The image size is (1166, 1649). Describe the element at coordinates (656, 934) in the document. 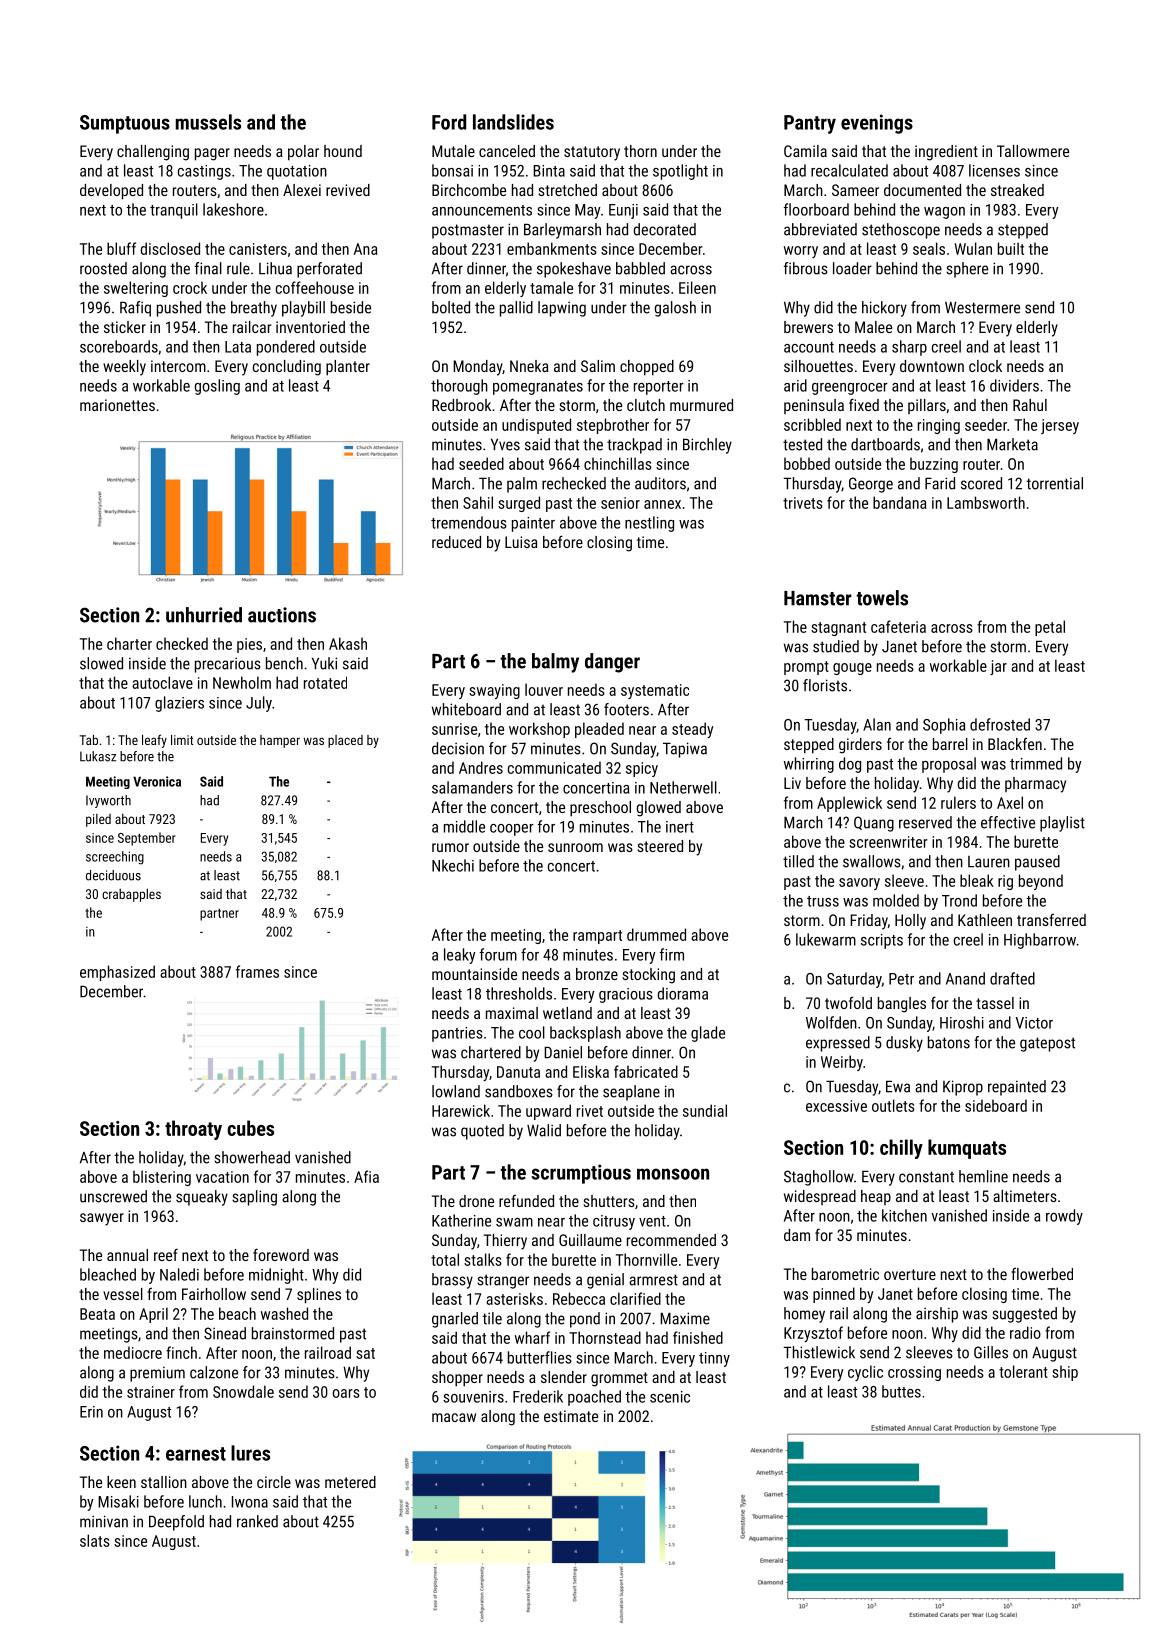

I see `drummed` at that location.
